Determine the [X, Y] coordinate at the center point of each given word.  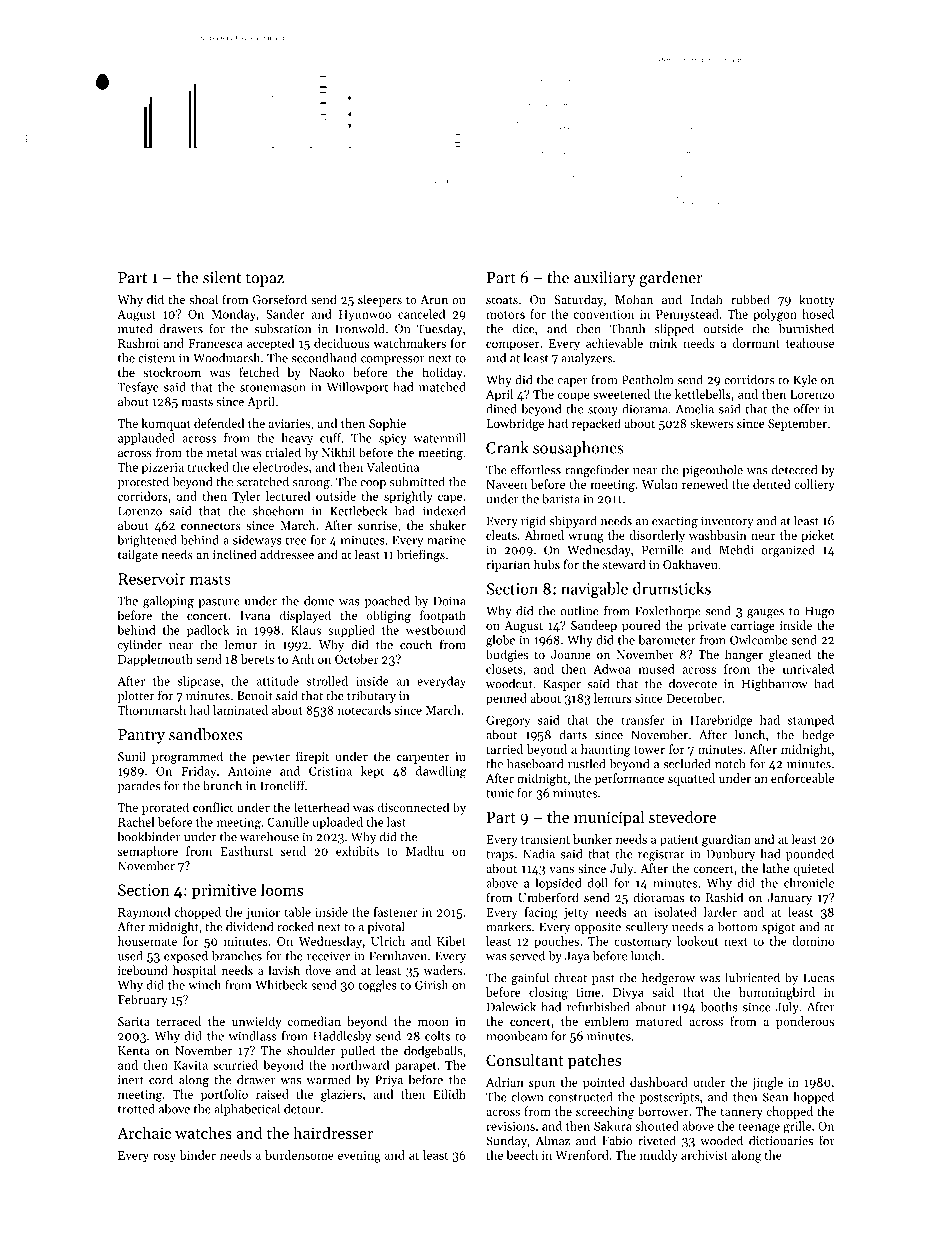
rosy [164, 1158]
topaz [265, 280]
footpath [443, 616]
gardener [671, 279]
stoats [502, 300]
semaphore [148, 852]
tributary [371, 696]
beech [522, 1155]
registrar [661, 856]
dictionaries [781, 1140]
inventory [727, 522]
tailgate [138, 555]
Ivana [255, 615]
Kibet [451, 941]
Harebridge [721, 721]
